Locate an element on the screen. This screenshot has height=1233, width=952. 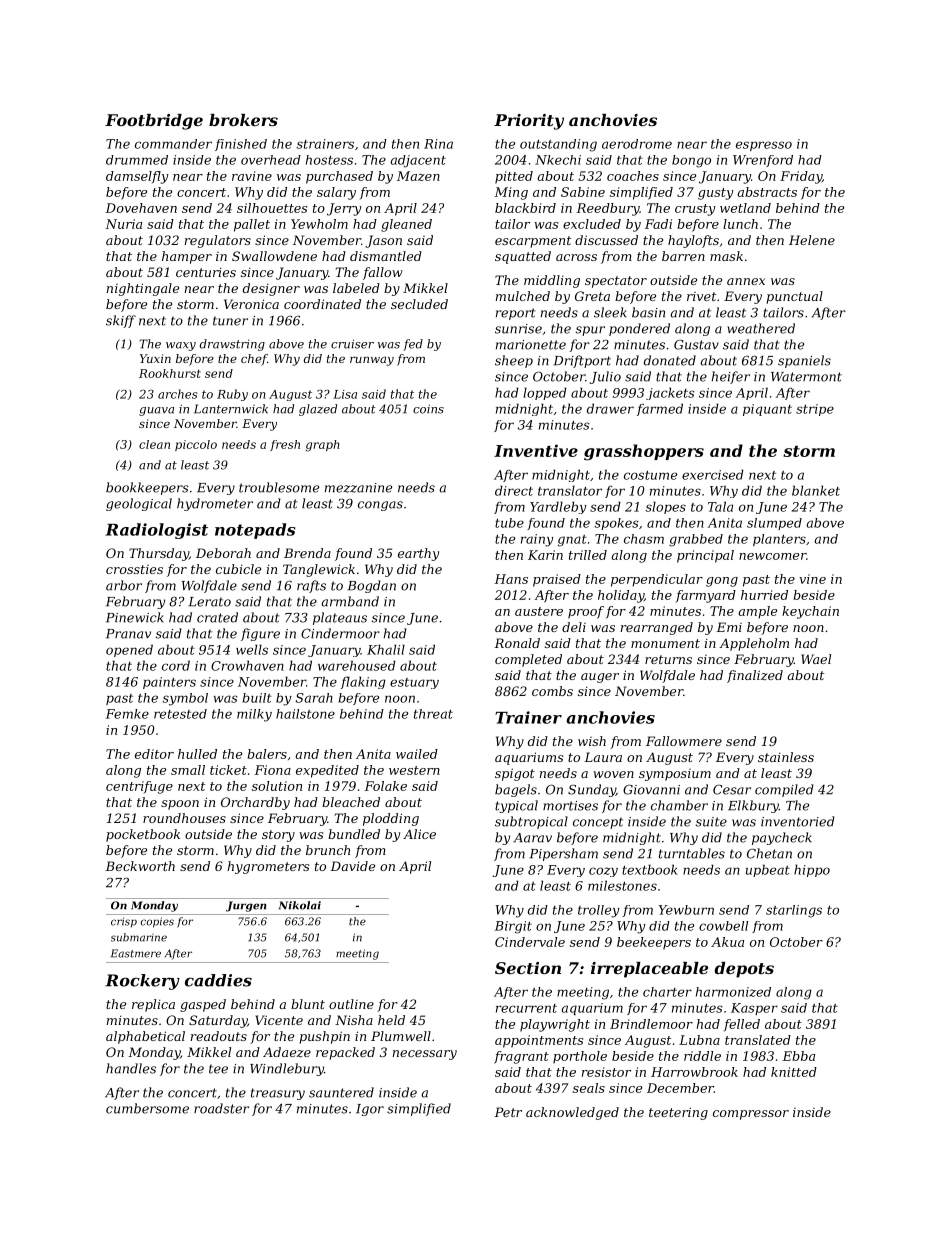
auger is located at coordinates (600, 678).
